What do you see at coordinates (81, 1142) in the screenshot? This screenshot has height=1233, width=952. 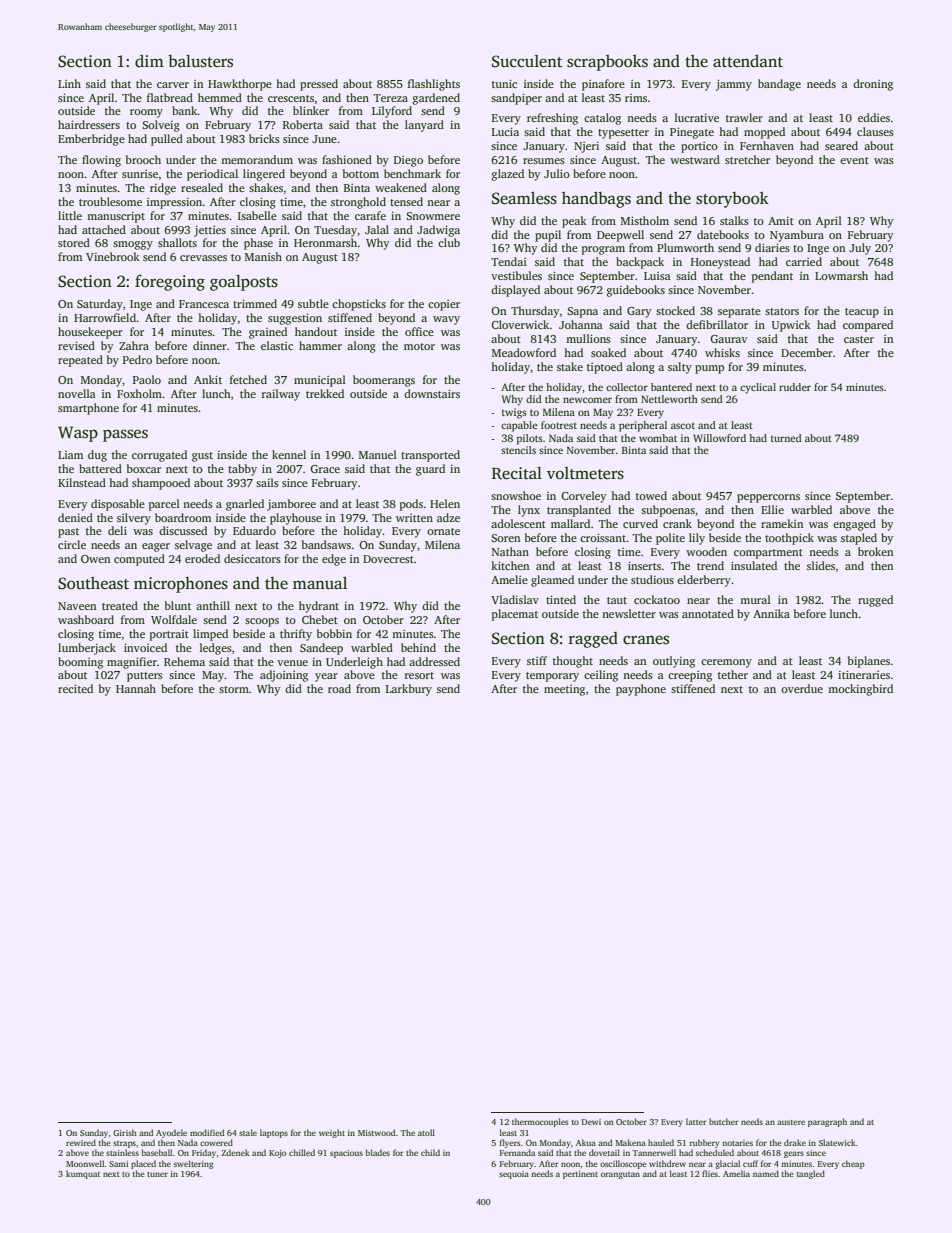 I see `rewired` at bounding box center [81, 1142].
